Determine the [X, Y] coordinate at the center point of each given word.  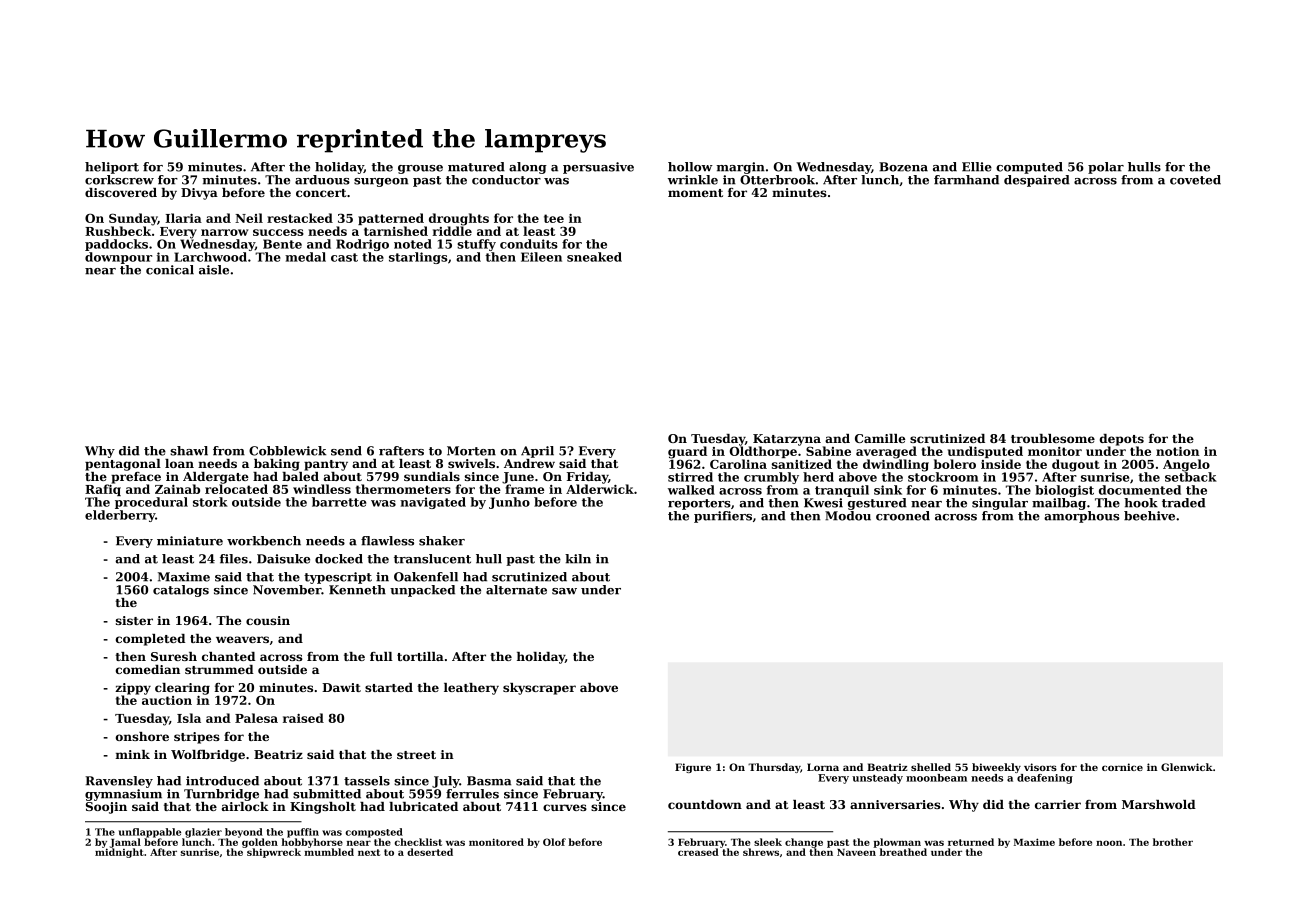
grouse [420, 169]
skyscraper [539, 689]
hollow [690, 167]
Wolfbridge [208, 756]
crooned [903, 516]
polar [1106, 168]
